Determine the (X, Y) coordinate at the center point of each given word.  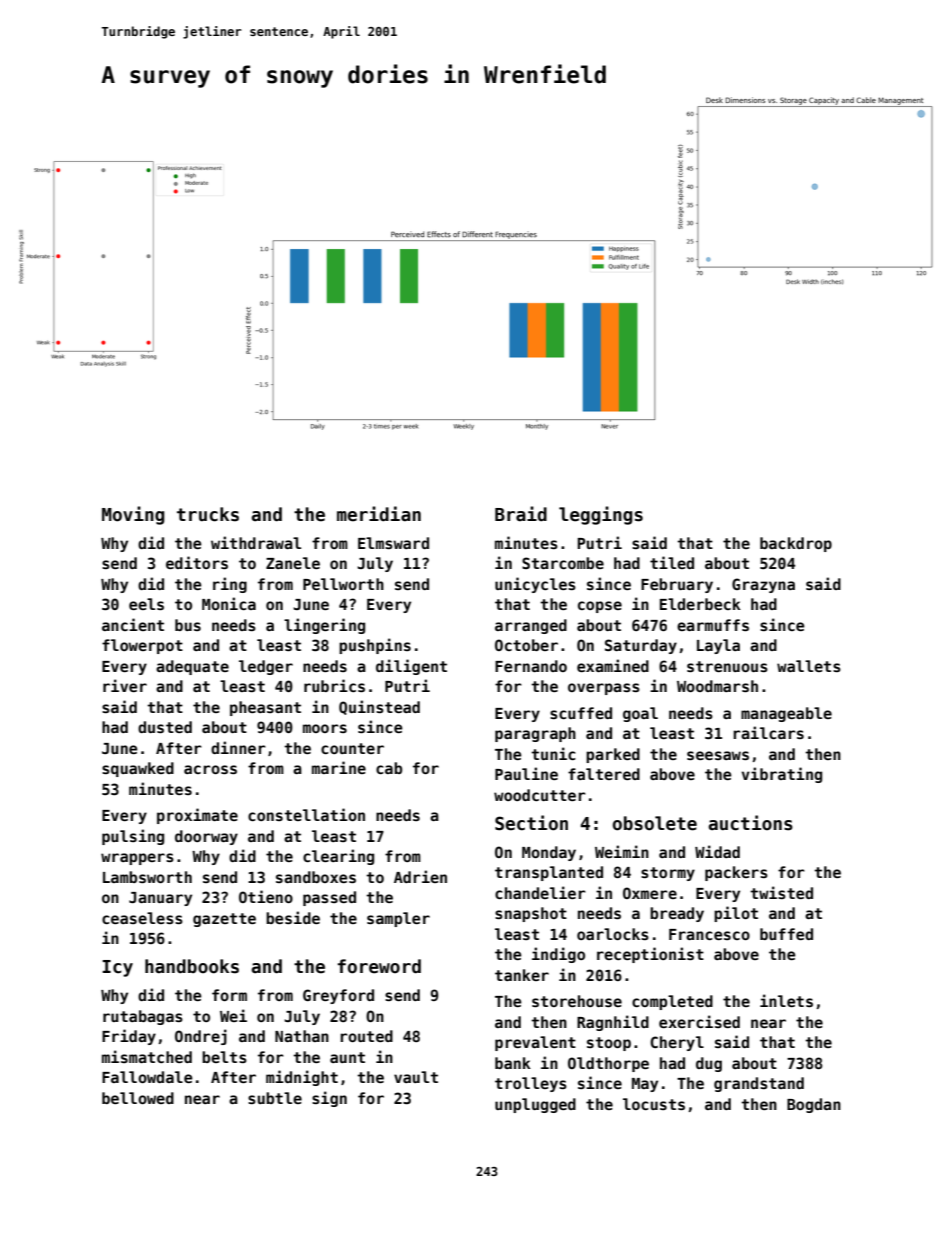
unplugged (535, 1105)
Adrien (420, 876)
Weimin (622, 851)
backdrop (796, 544)
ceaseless (142, 918)
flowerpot (142, 646)
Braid (521, 514)
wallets (809, 666)
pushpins (375, 646)
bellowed (138, 1098)
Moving (133, 515)
